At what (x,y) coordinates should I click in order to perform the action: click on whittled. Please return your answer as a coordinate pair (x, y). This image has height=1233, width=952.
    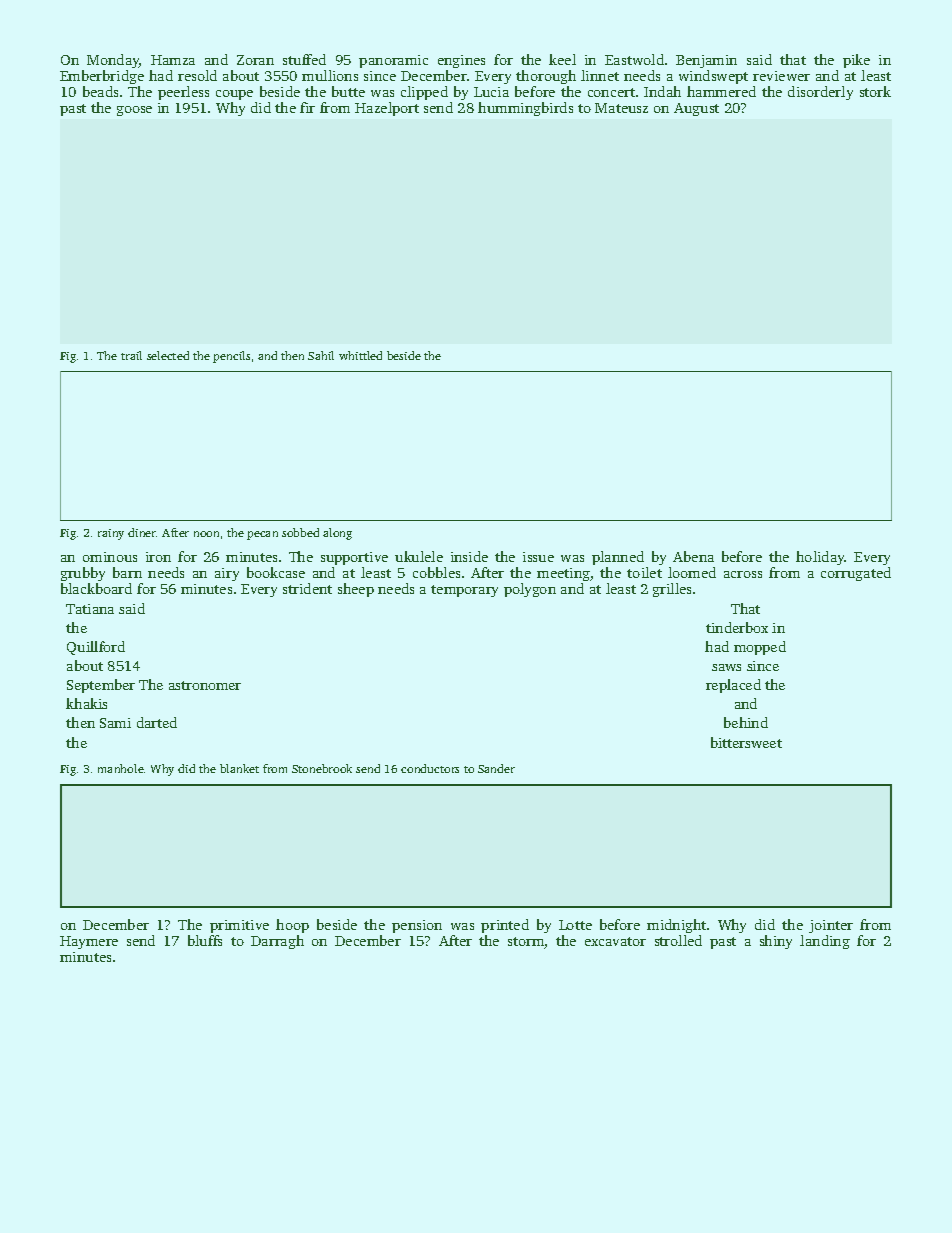
    Looking at the image, I should click on (360, 355).
